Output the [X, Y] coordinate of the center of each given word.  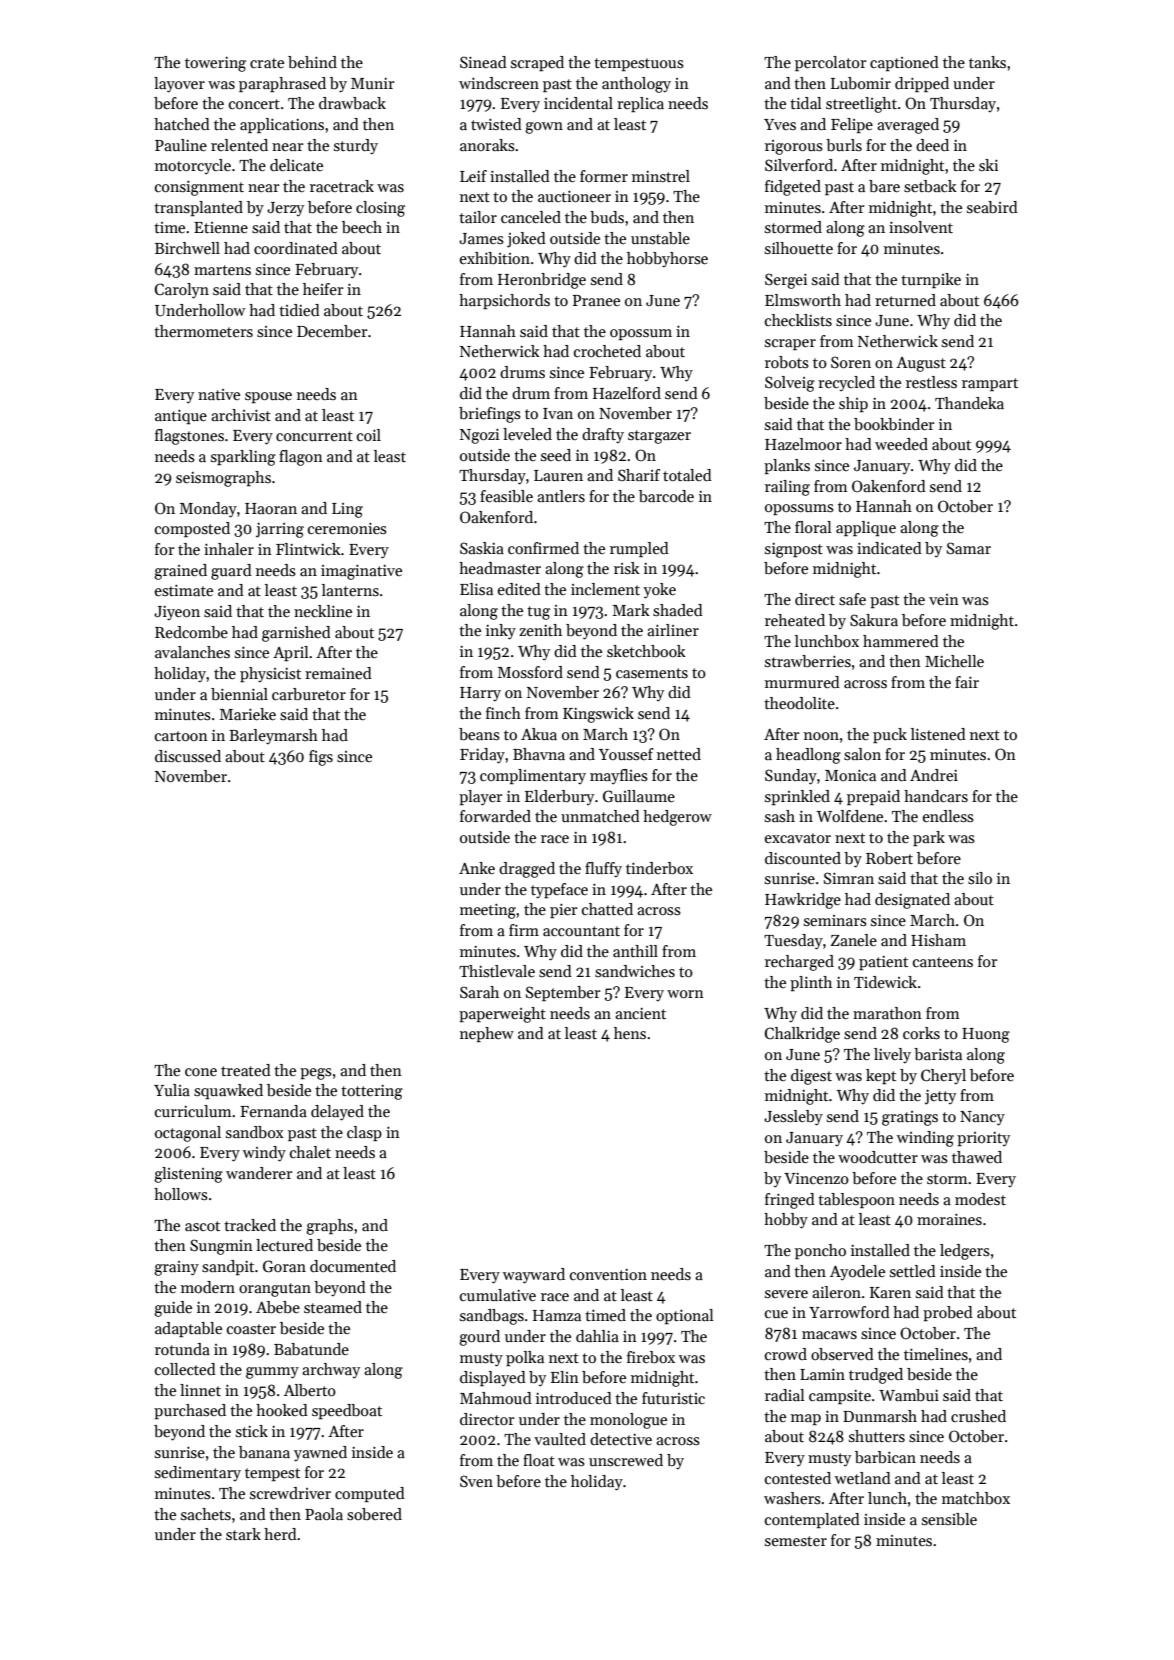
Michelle [954, 661]
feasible [506, 496]
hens [630, 1033]
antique [181, 417]
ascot [202, 1226]
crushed [978, 1416]
